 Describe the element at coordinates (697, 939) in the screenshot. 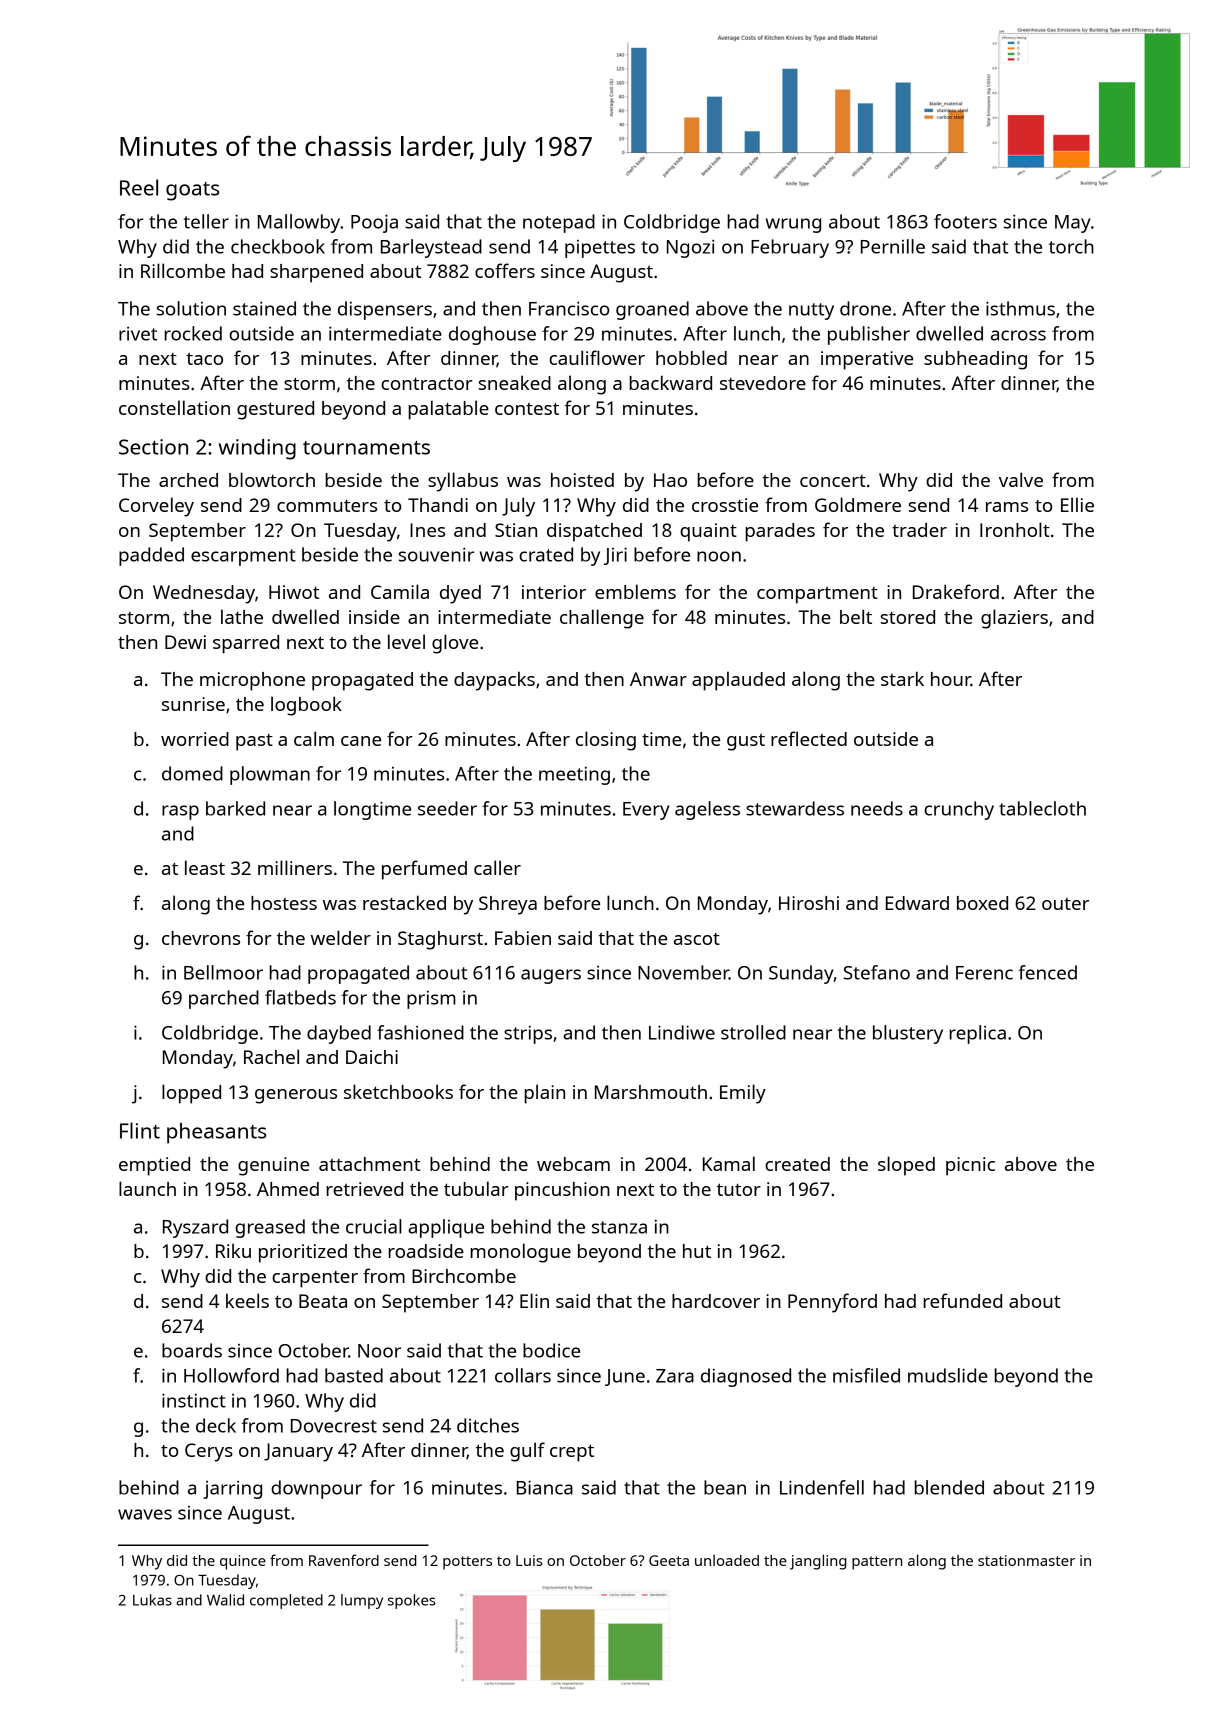

I see `ascot` at that location.
